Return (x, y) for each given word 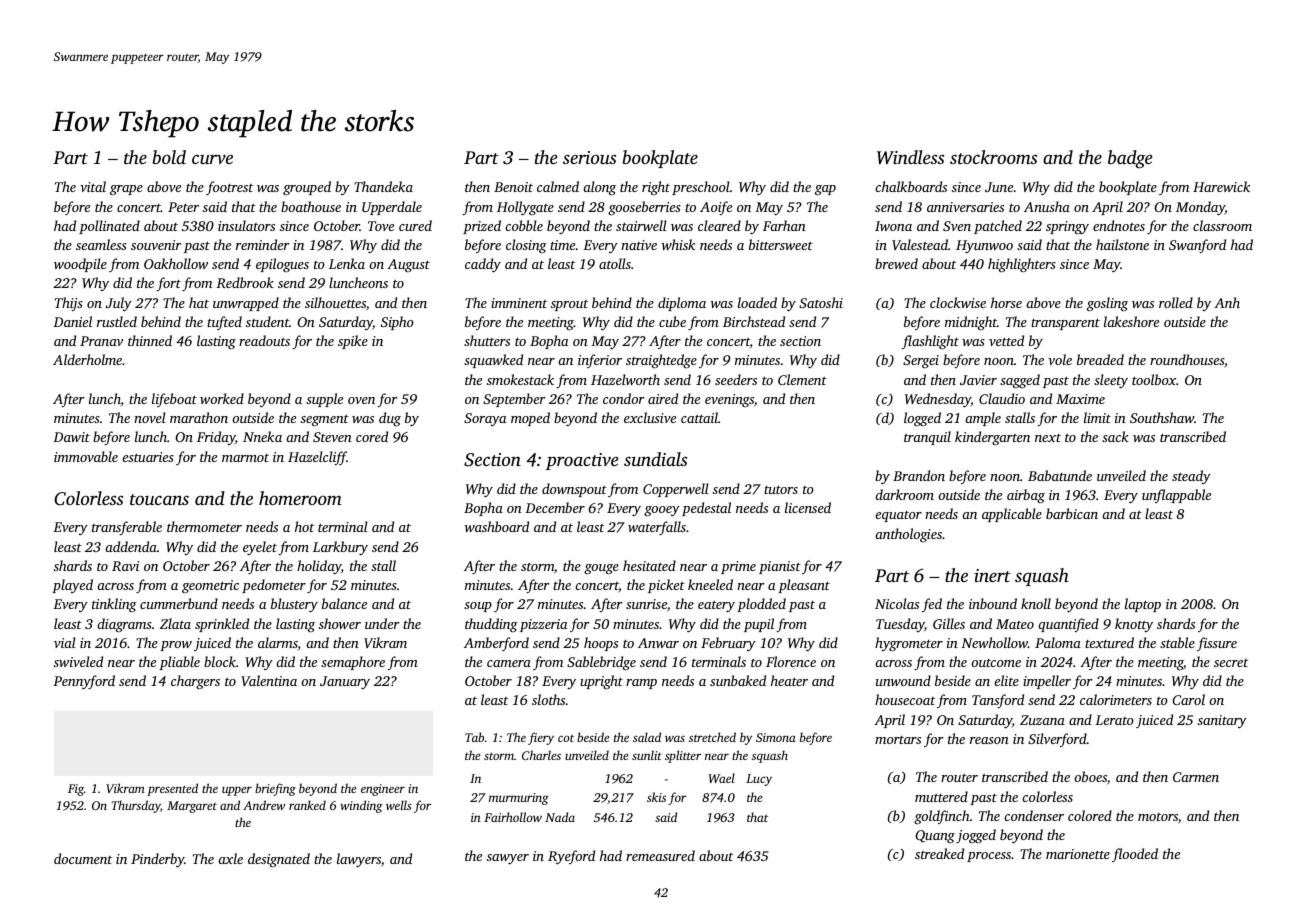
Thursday (136, 806)
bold (169, 157)
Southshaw (1162, 417)
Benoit (513, 187)
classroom (1222, 225)
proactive (582, 461)
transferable (127, 528)
